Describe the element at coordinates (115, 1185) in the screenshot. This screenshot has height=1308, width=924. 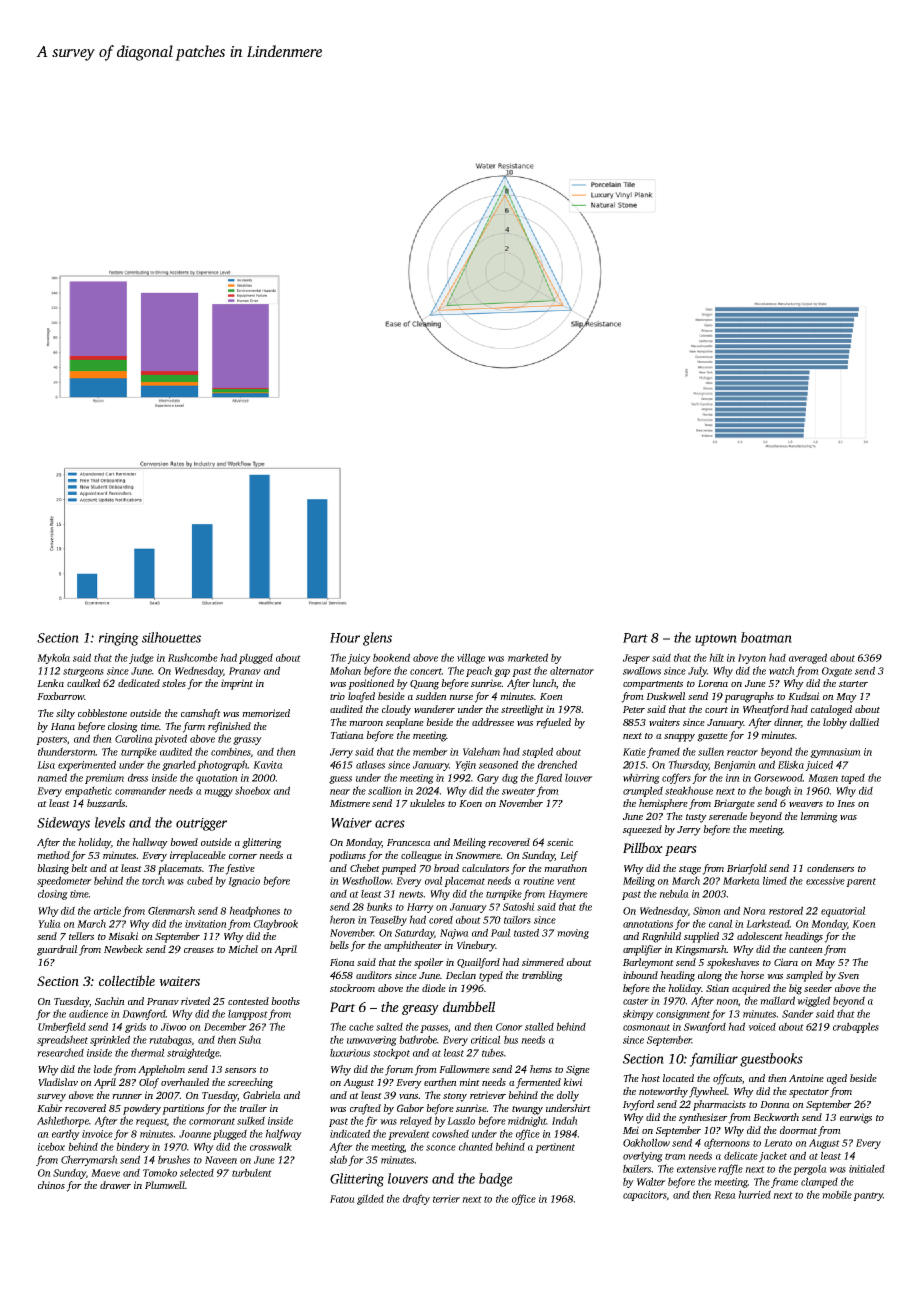
I see `drawer` at that location.
